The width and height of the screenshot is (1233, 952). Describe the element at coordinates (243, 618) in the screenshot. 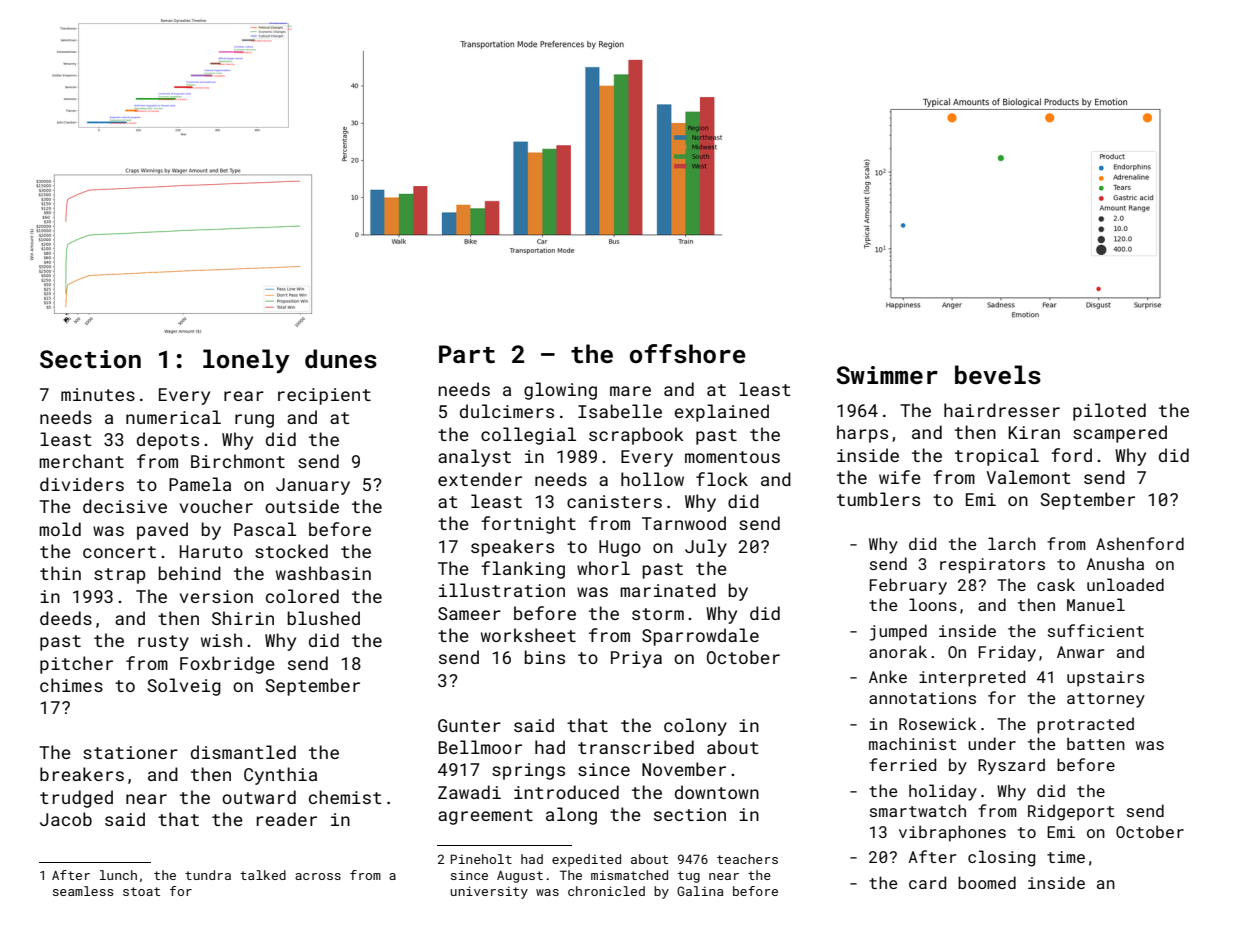

I see `Shirin` at that location.
